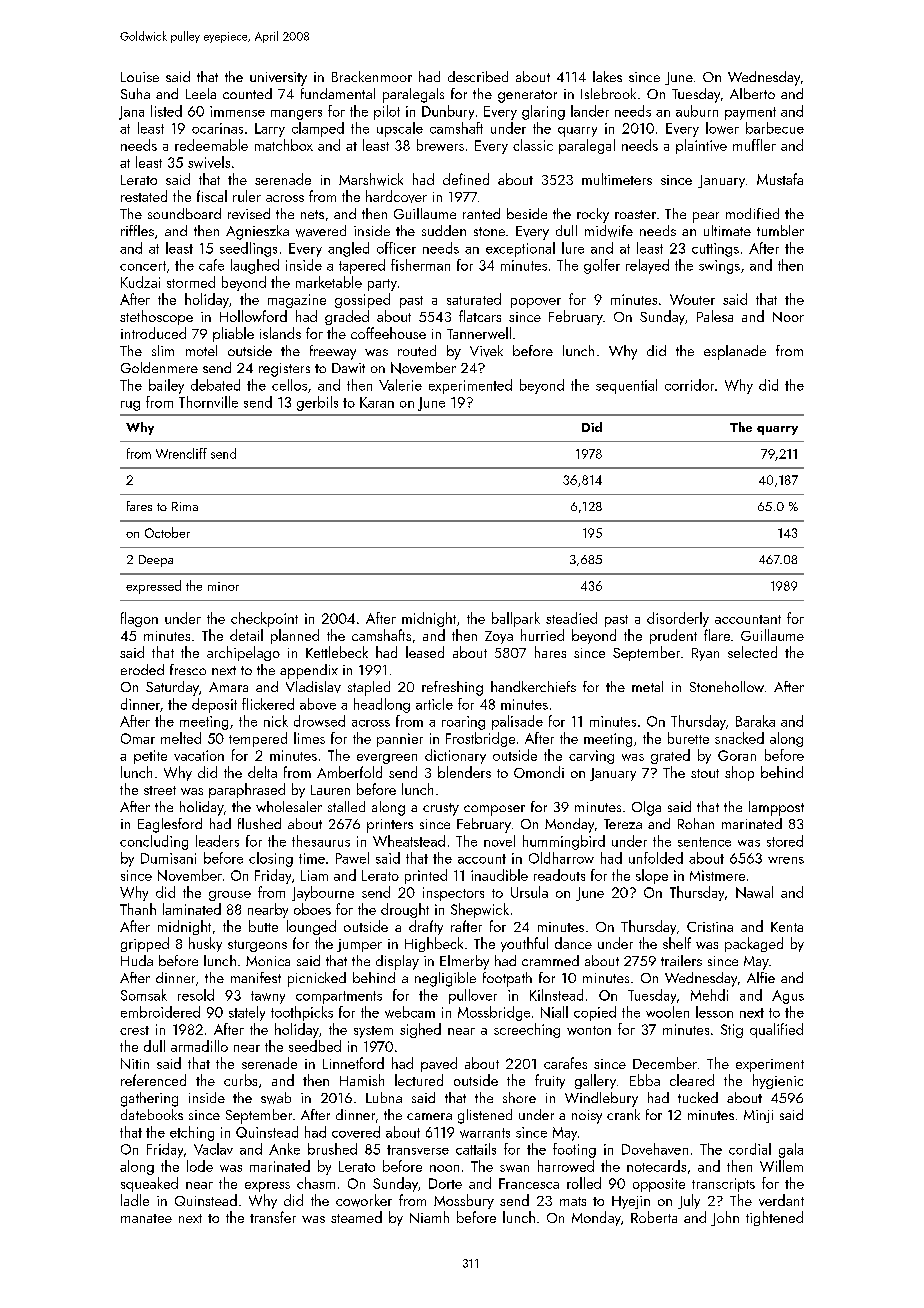 The image size is (924, 1308). I want to click on Louise, so click(140, 77).
